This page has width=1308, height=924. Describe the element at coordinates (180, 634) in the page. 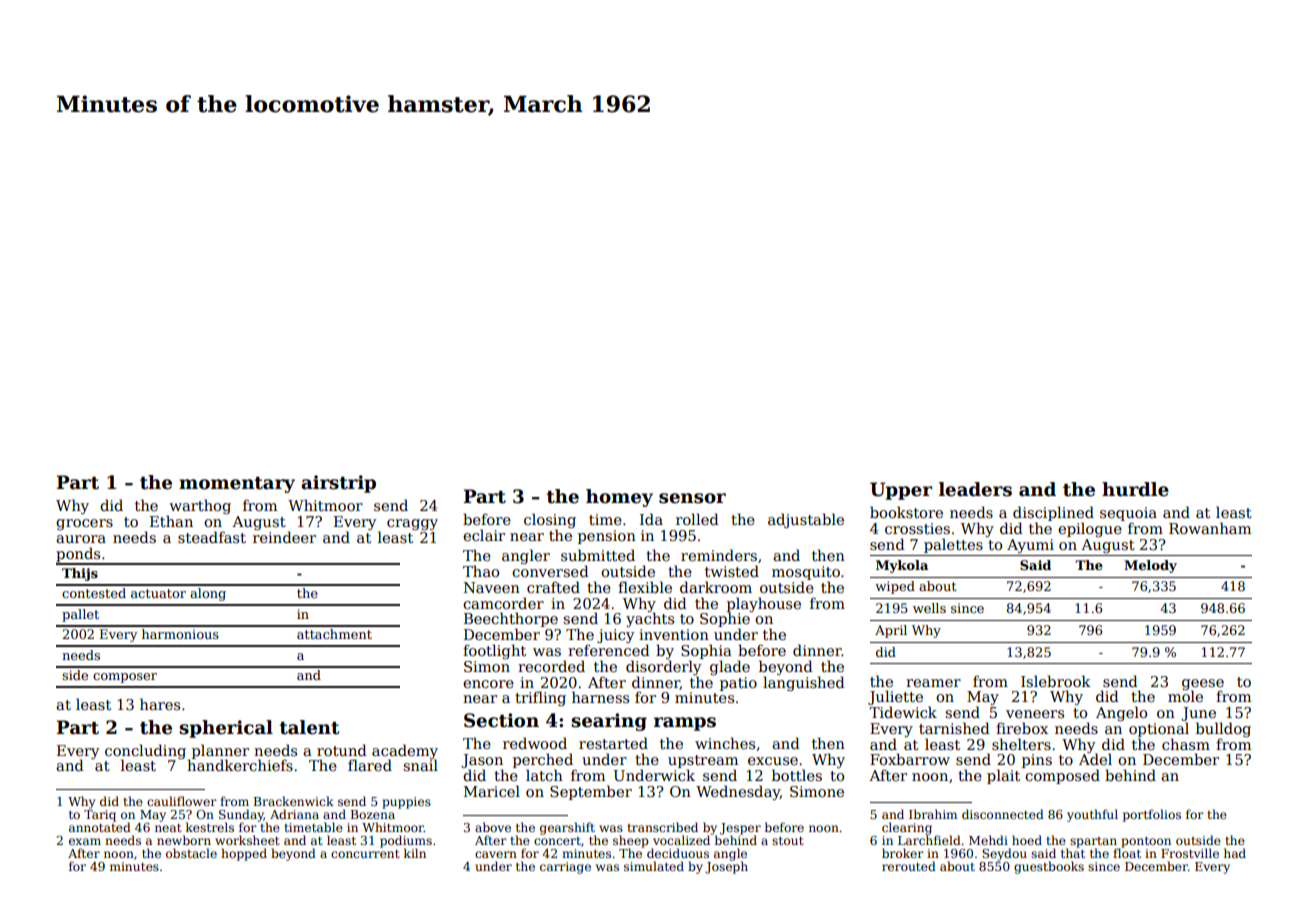

I see `harmonious` at that location.
